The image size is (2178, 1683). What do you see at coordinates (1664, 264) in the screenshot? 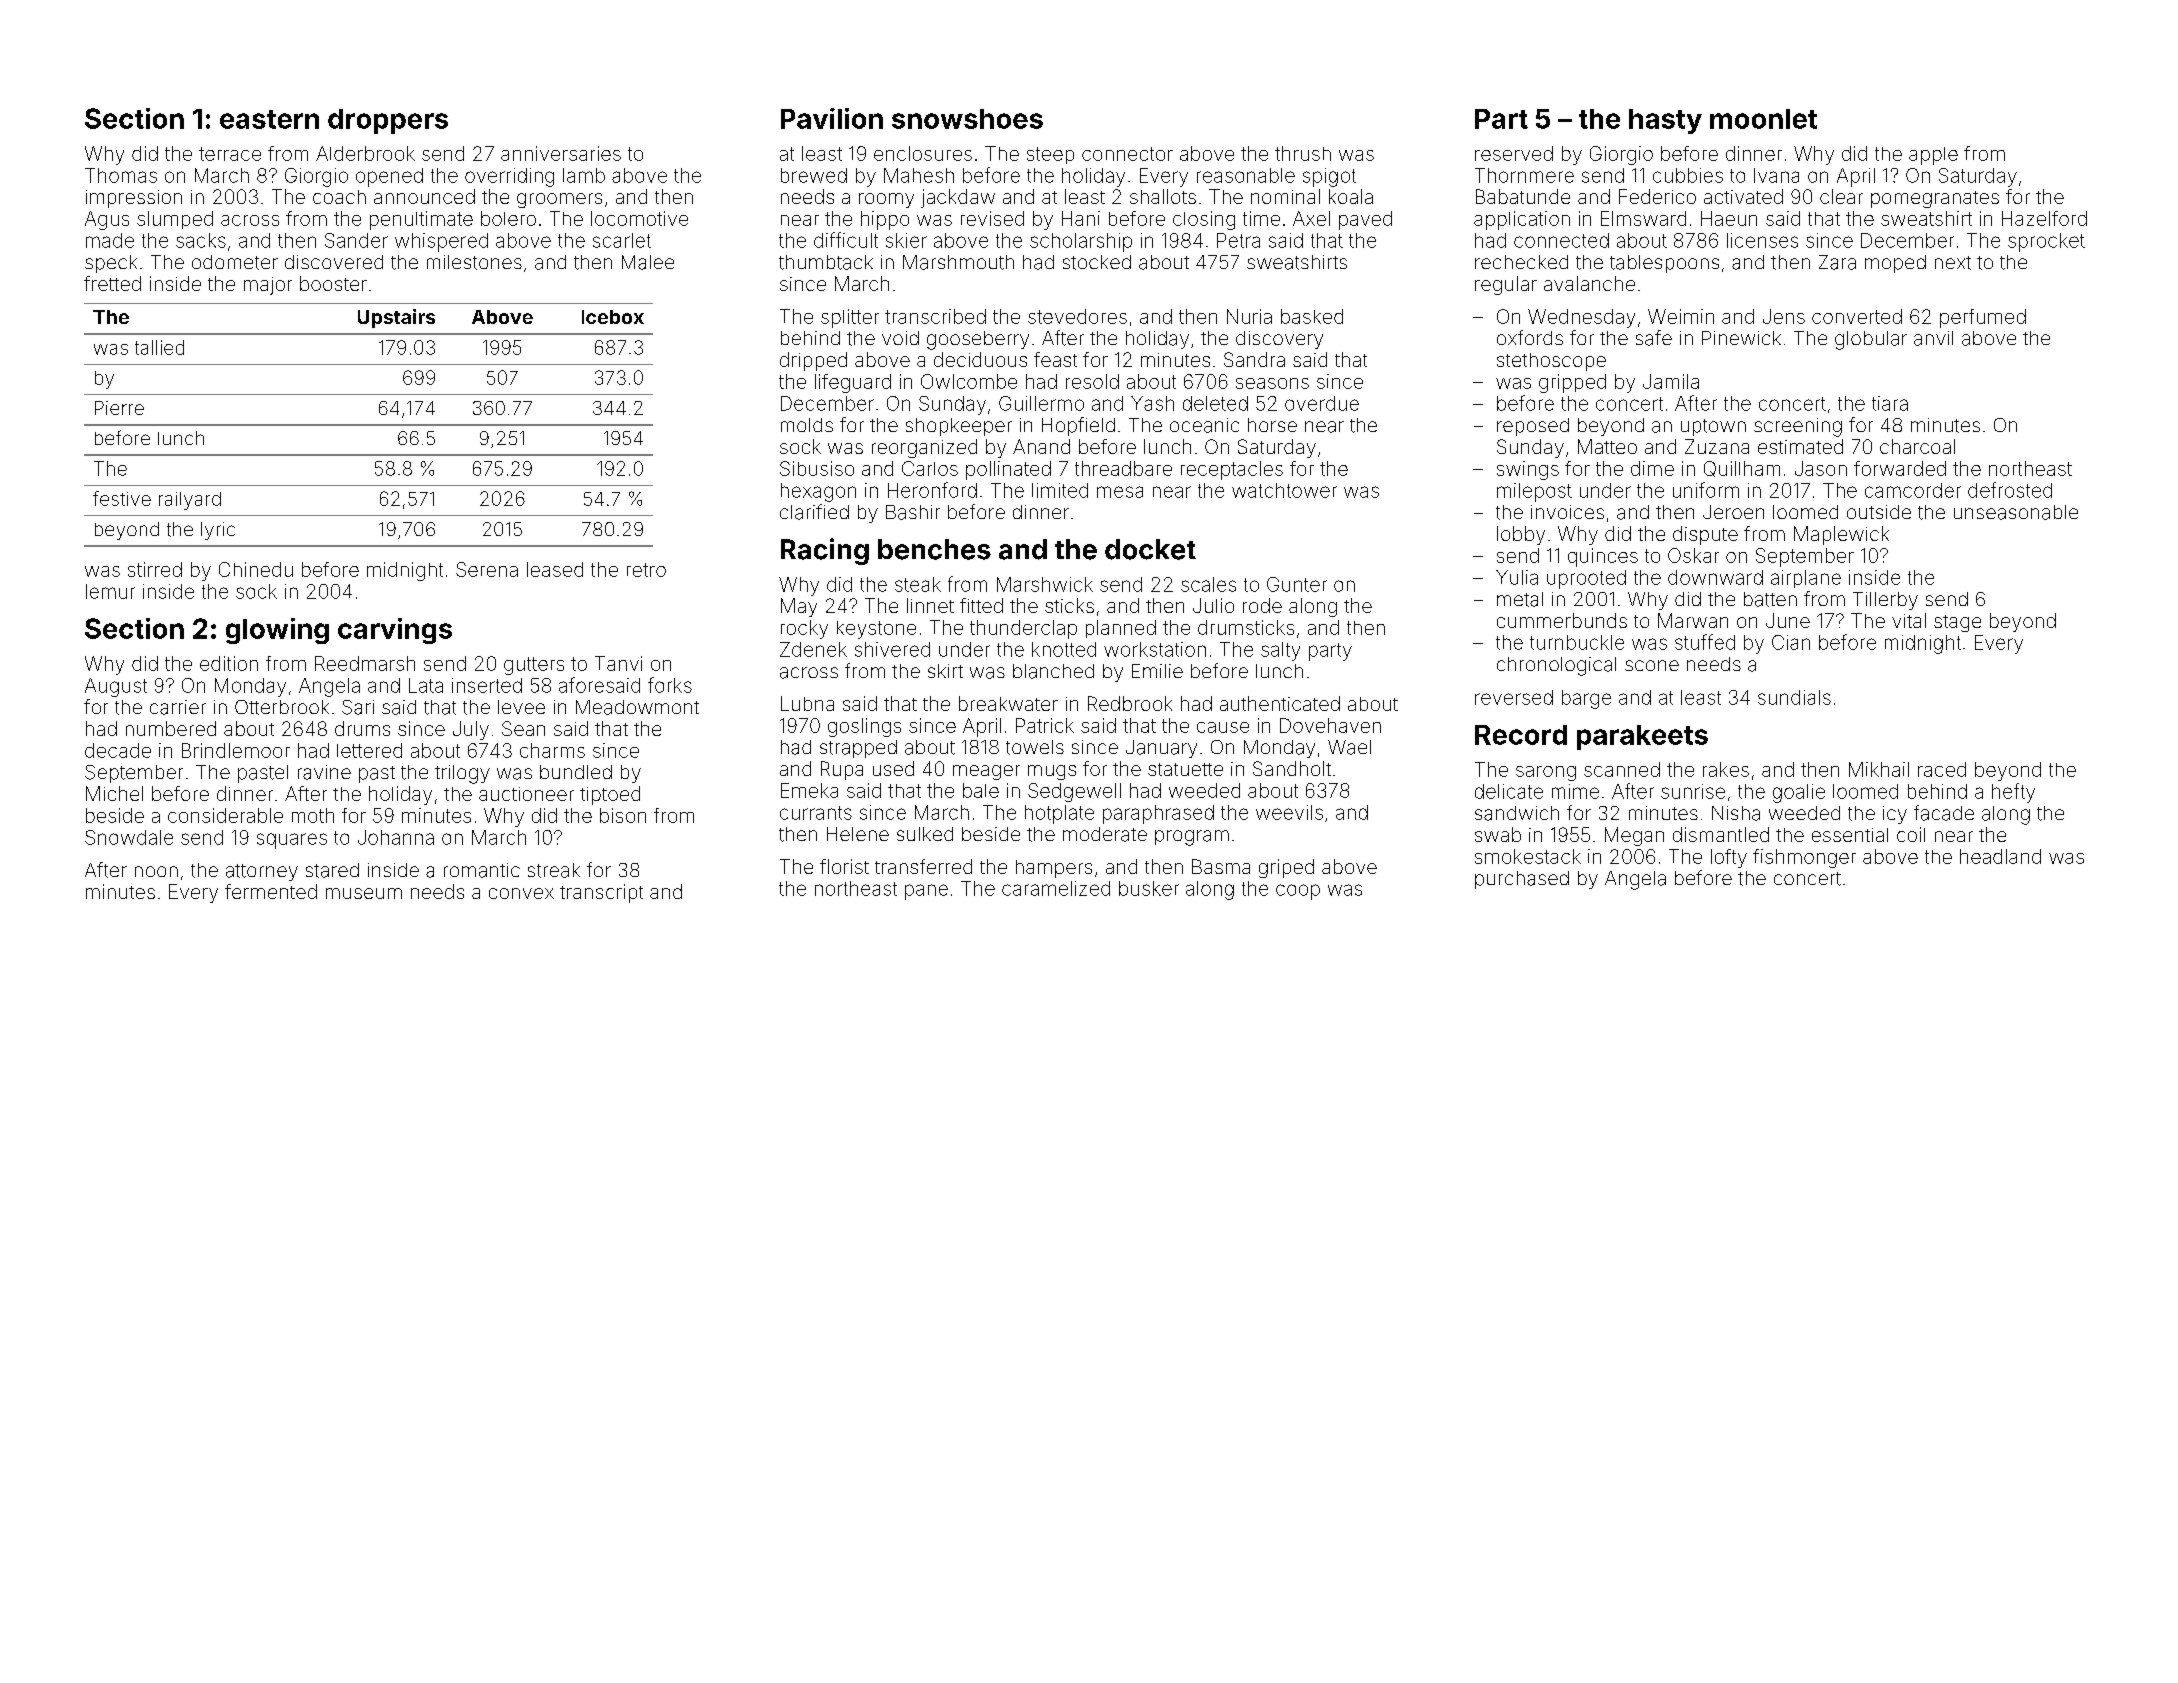
I see `tablespoons` at bounding box center [1664, 264].
